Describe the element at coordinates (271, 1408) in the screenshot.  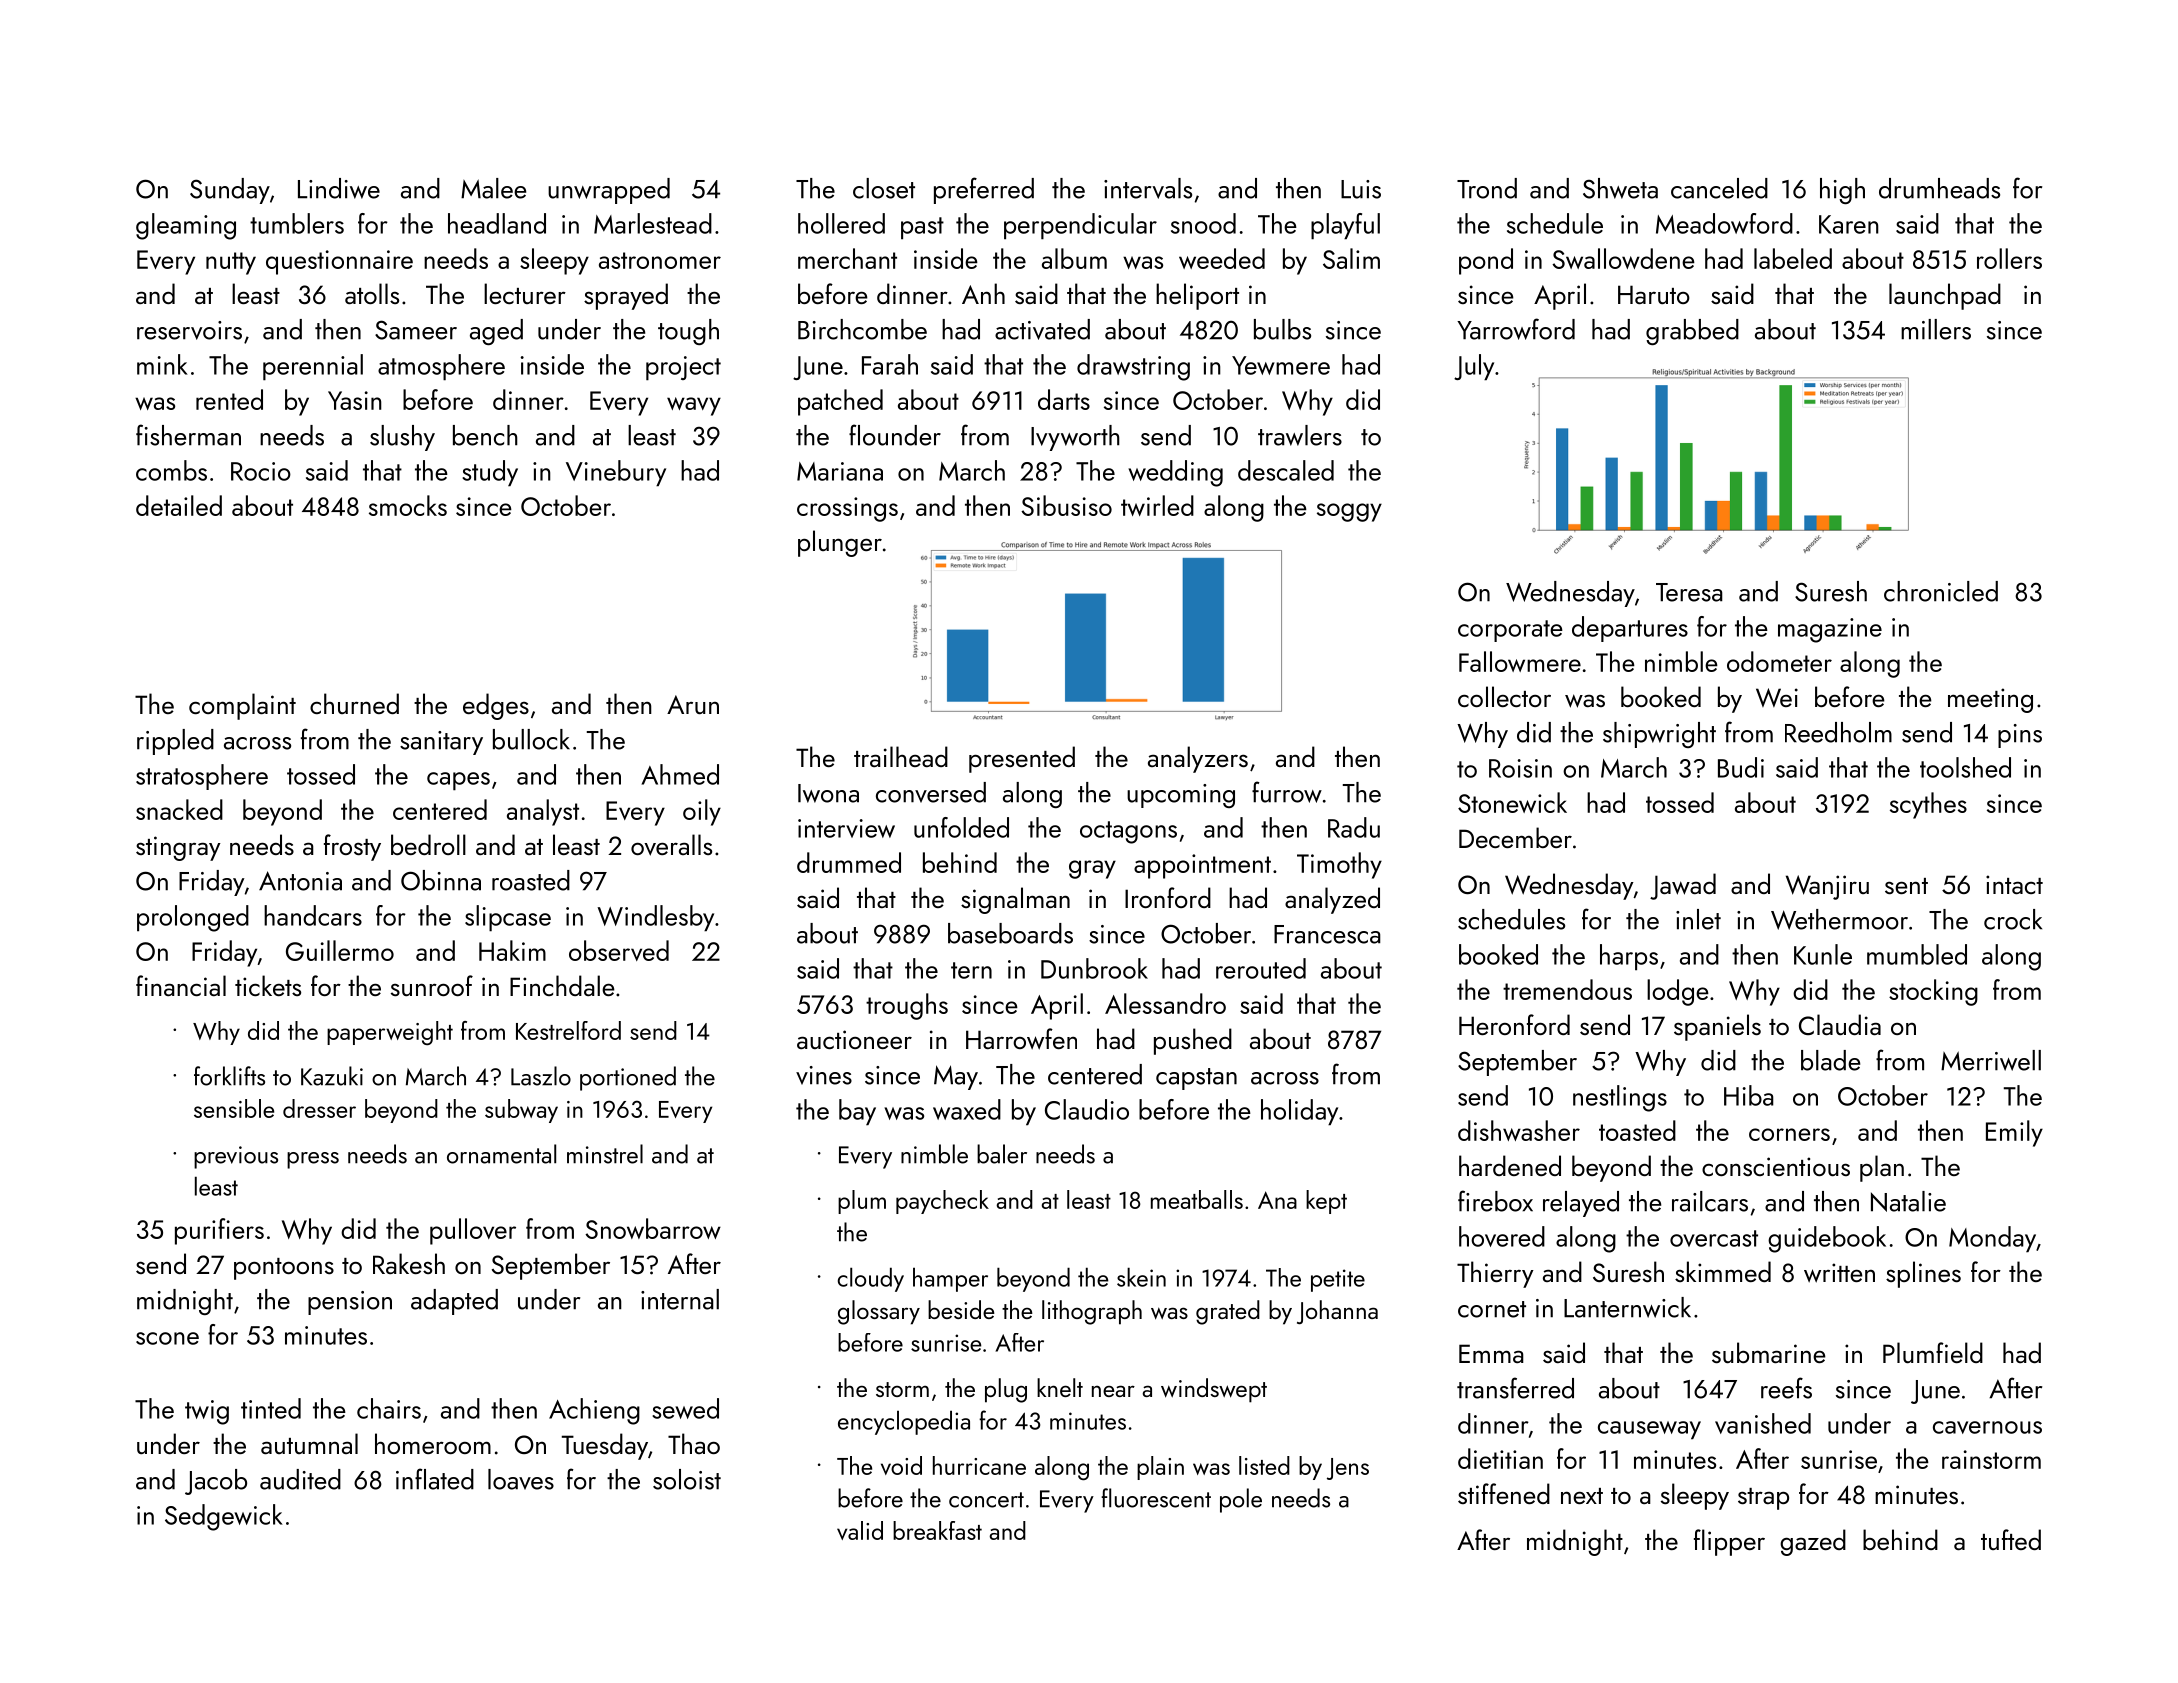
I see `tinted` at that location.
